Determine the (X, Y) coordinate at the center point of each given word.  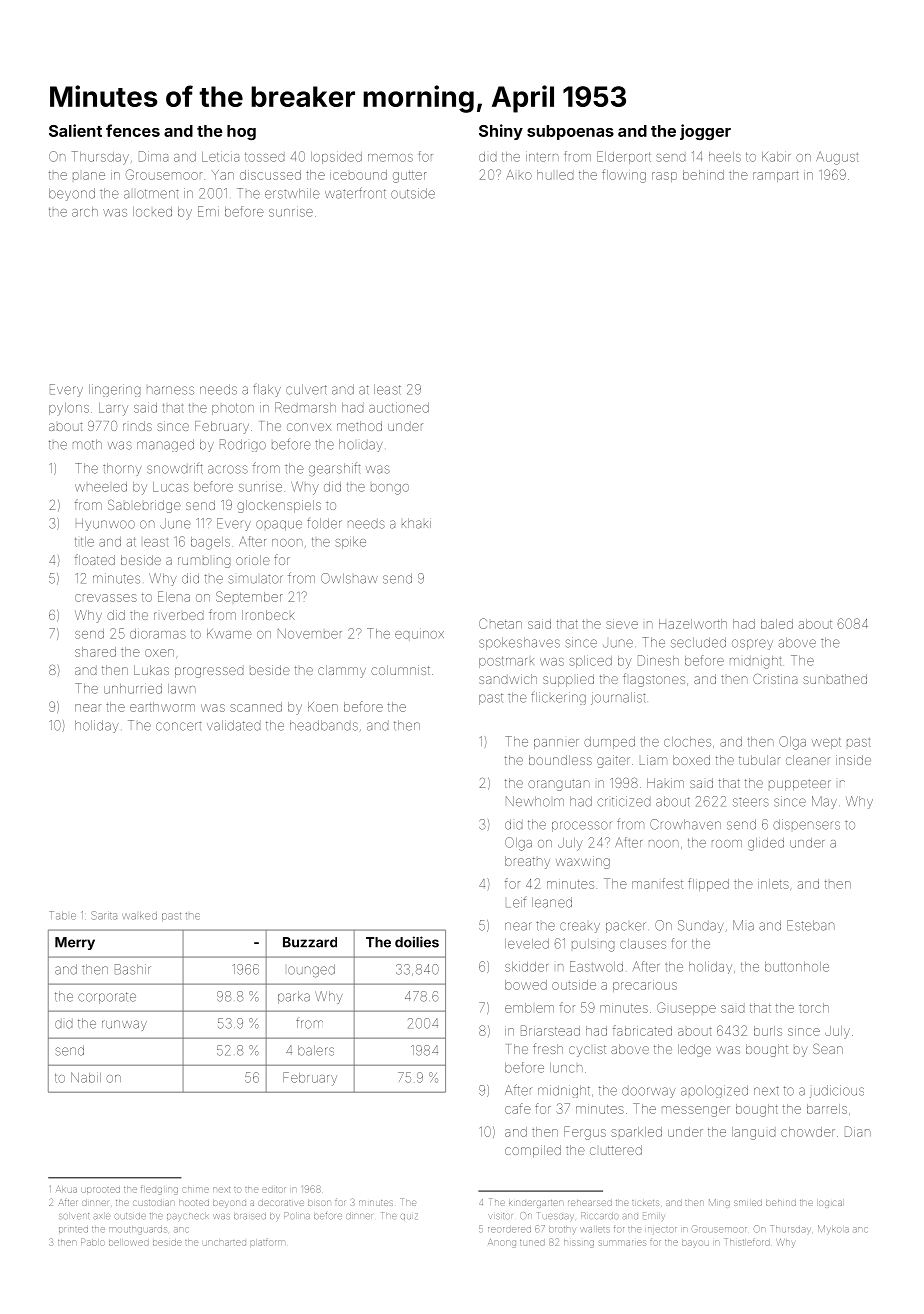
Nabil (86, 1077)
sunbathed (835, 679)
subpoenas (570, 132)
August (837, 158)
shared (95, 652)
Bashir (133, 969)
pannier (556, 744)
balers (316, 1050)
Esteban (811, 925)
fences (133, 130)
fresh (548, 1048)
